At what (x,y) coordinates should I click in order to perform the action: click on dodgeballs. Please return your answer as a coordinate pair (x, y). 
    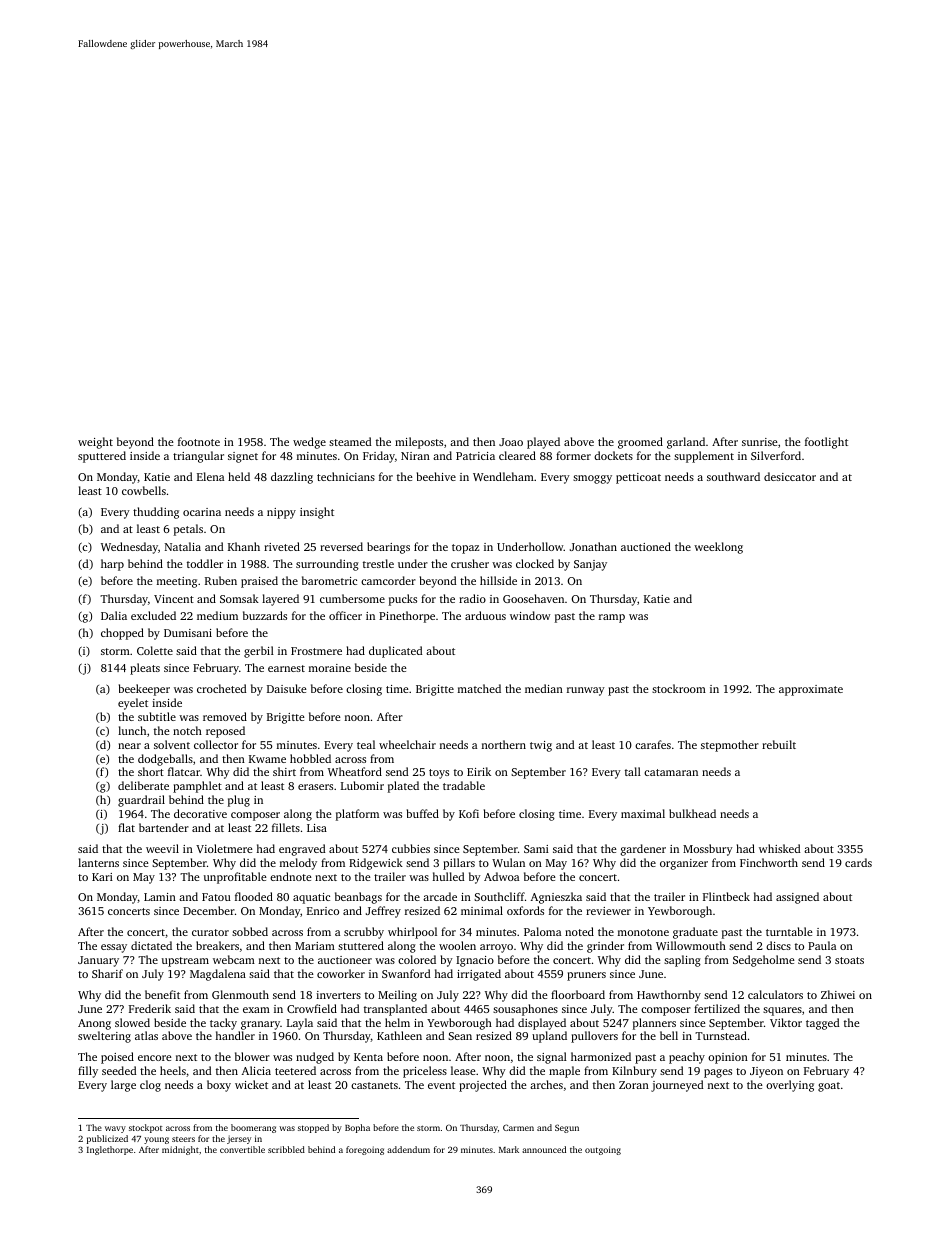
    Looking at the image, I should click on (165, 760).
